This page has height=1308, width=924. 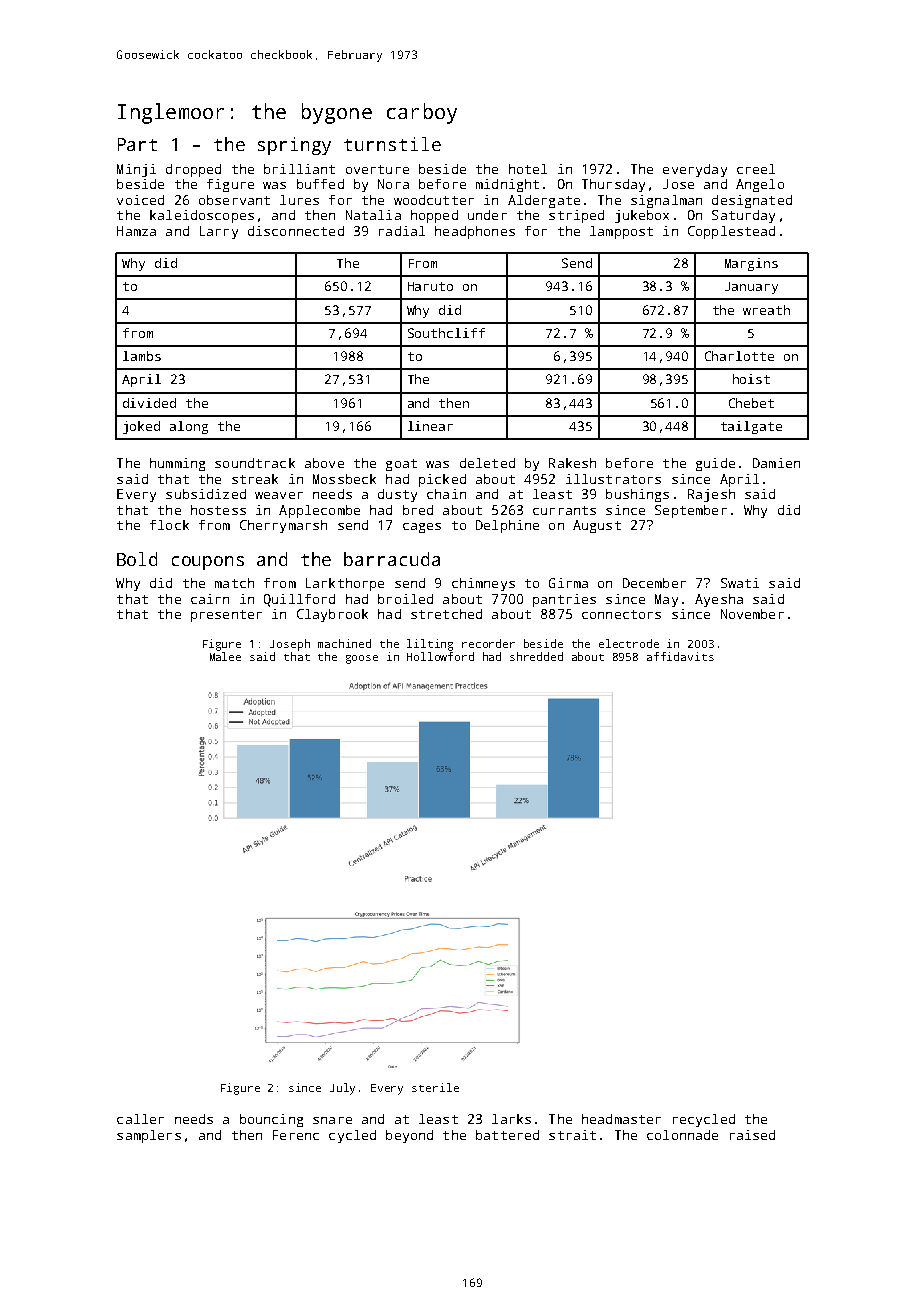 What do you see at coordinates (507, 1135) in the page?
I see `battered` at bounding box center [507, 1135].
